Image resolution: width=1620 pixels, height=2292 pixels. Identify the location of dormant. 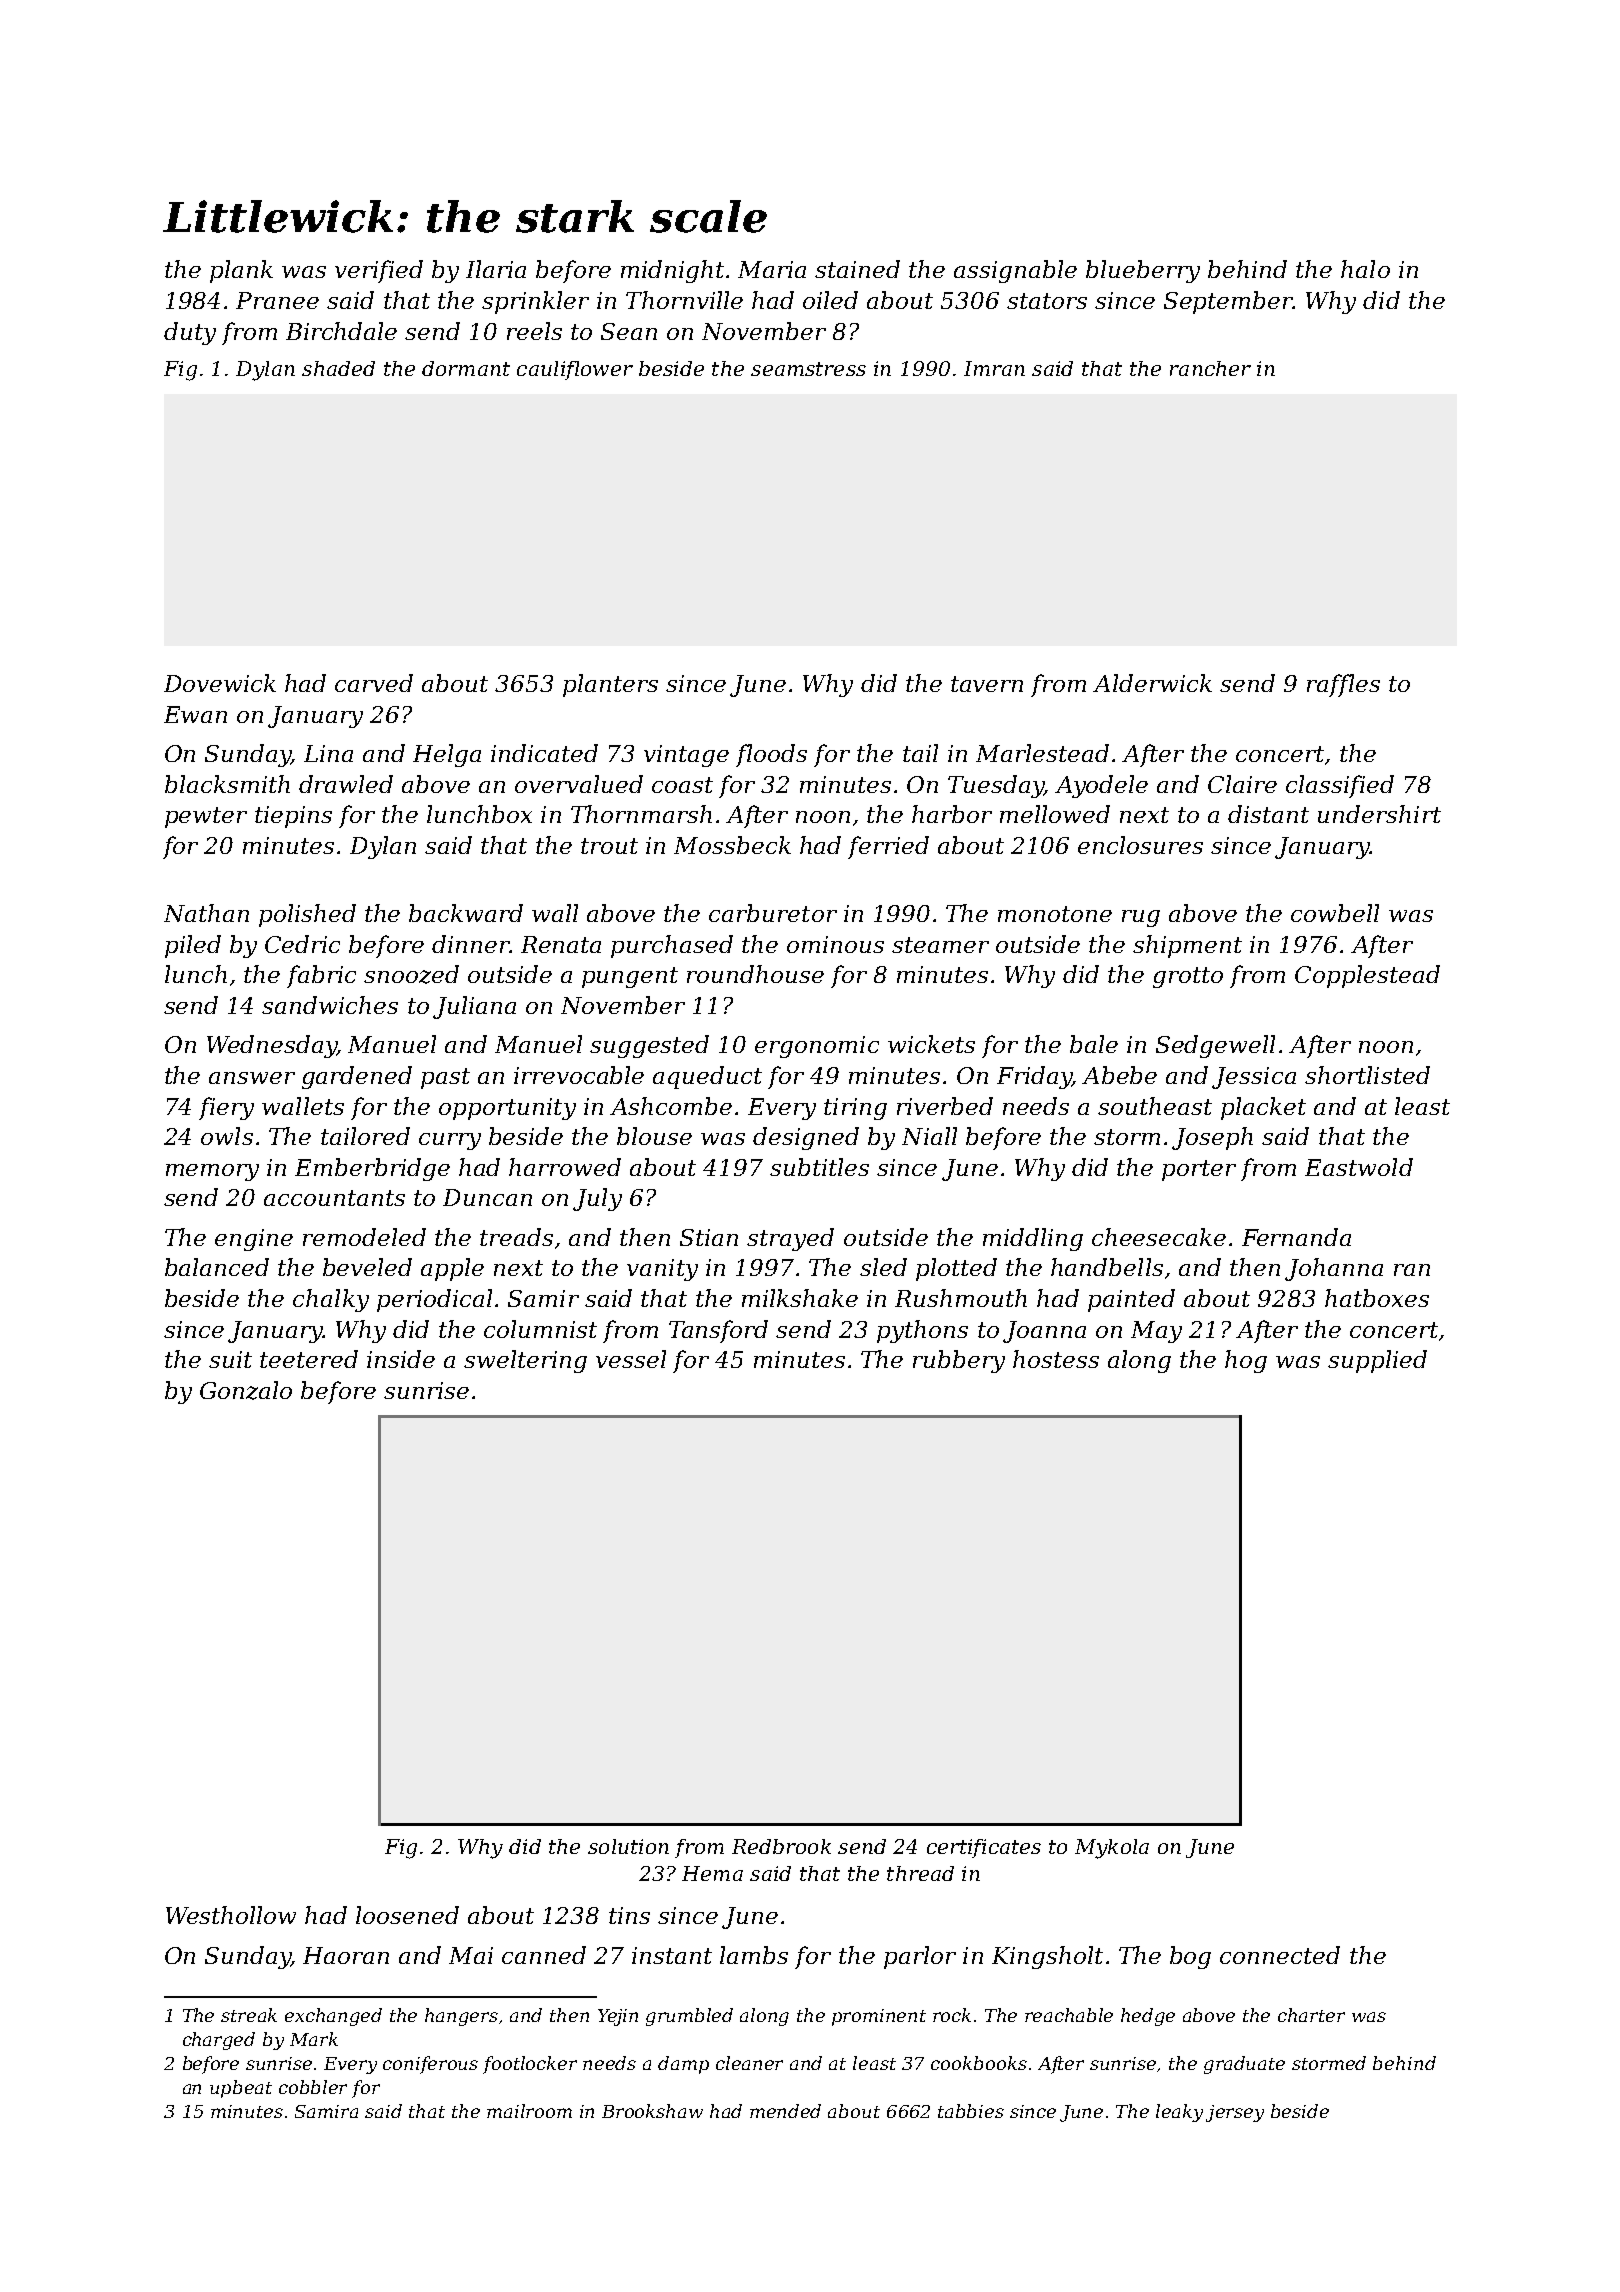
(466, 368).
